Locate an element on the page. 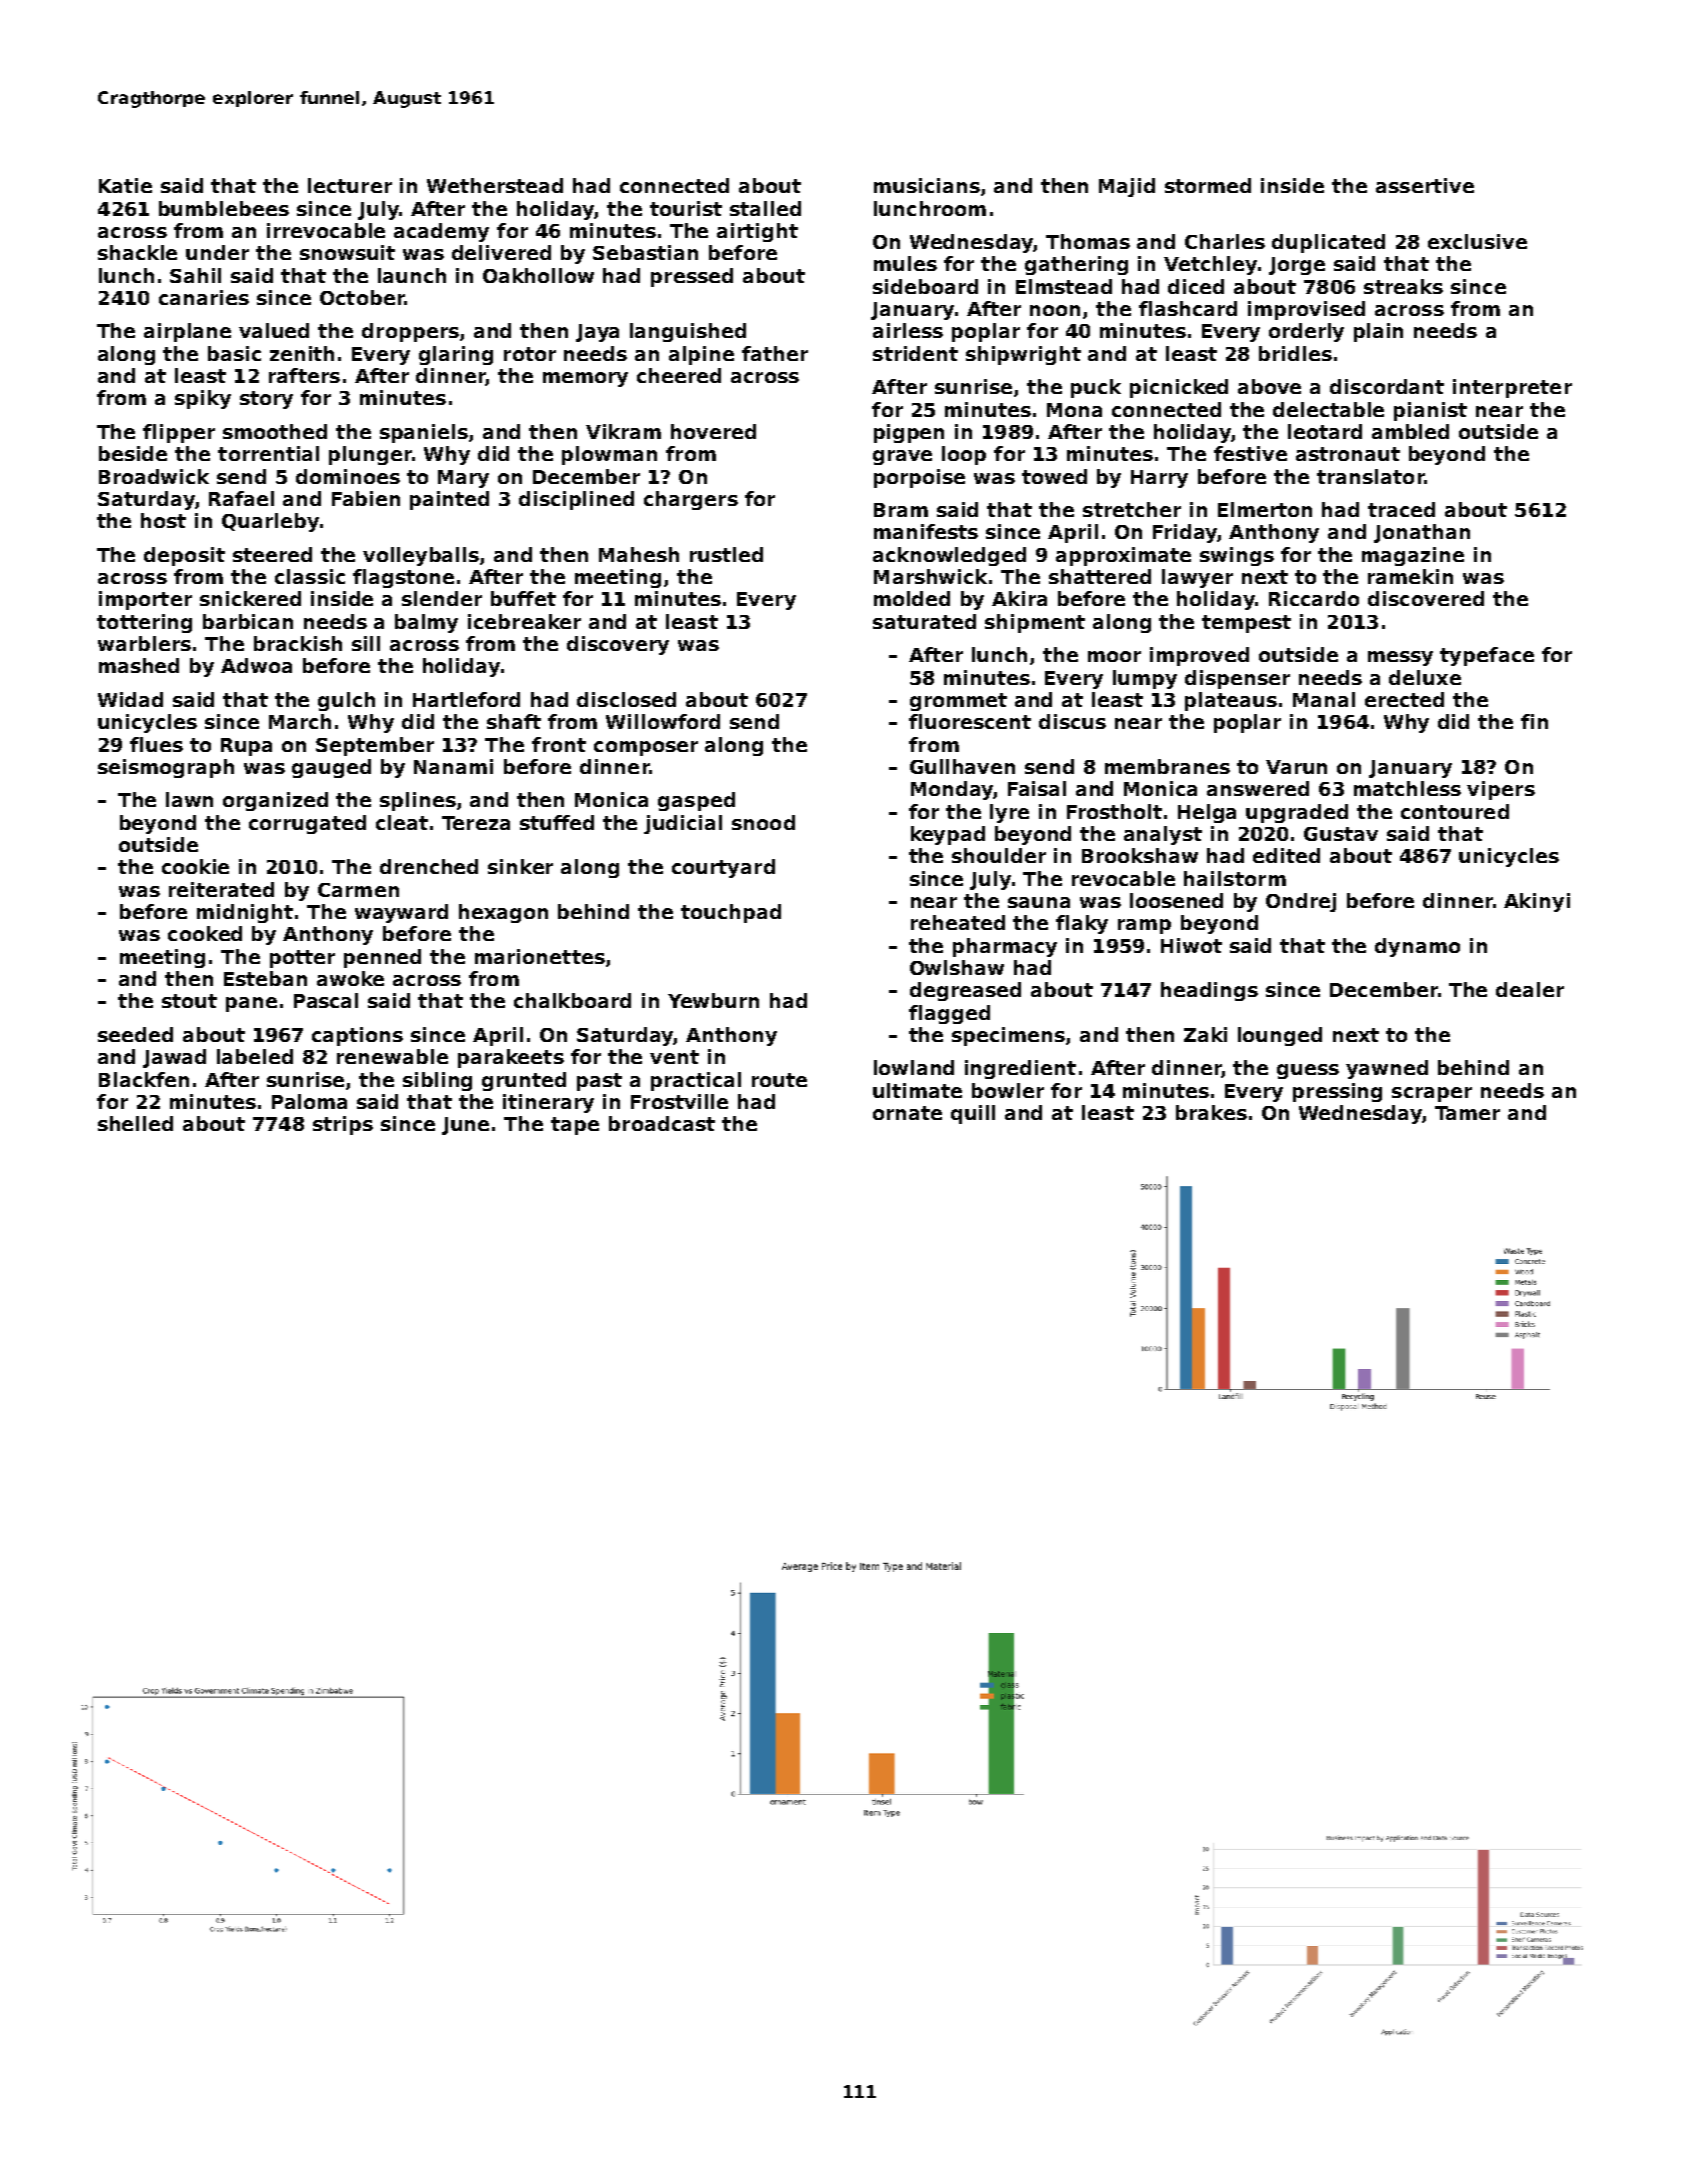 The image size is (1683, 2178). Akinyi is located at coordinates (1537, 902).
